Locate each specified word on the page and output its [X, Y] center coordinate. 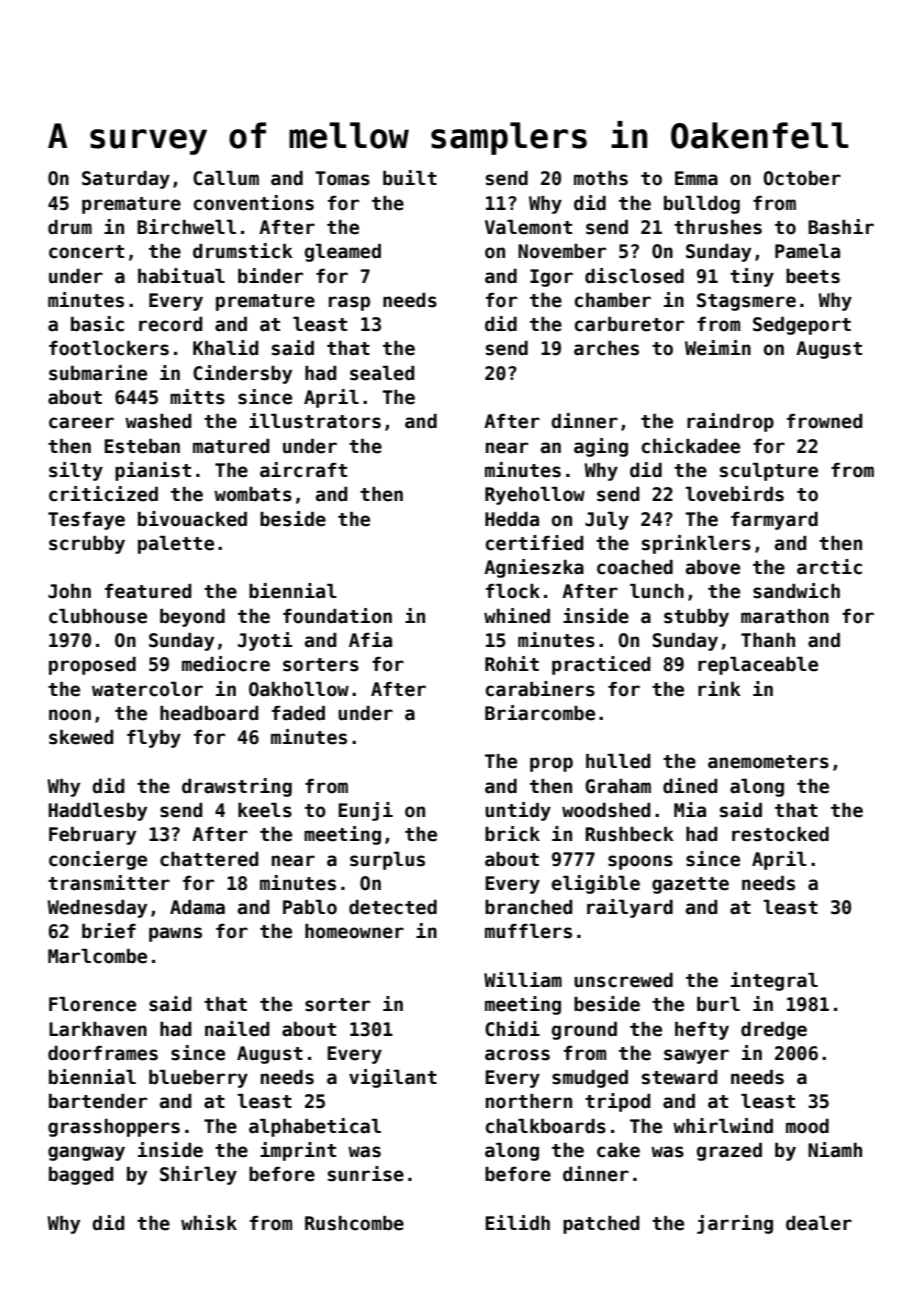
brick [512, 834]
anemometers [768, 762]
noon [70, 715]
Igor [551, 278]
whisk [209, 1223]
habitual [181, 276]
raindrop [730, 422]
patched [601, 1225]
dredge [774, 1031]
